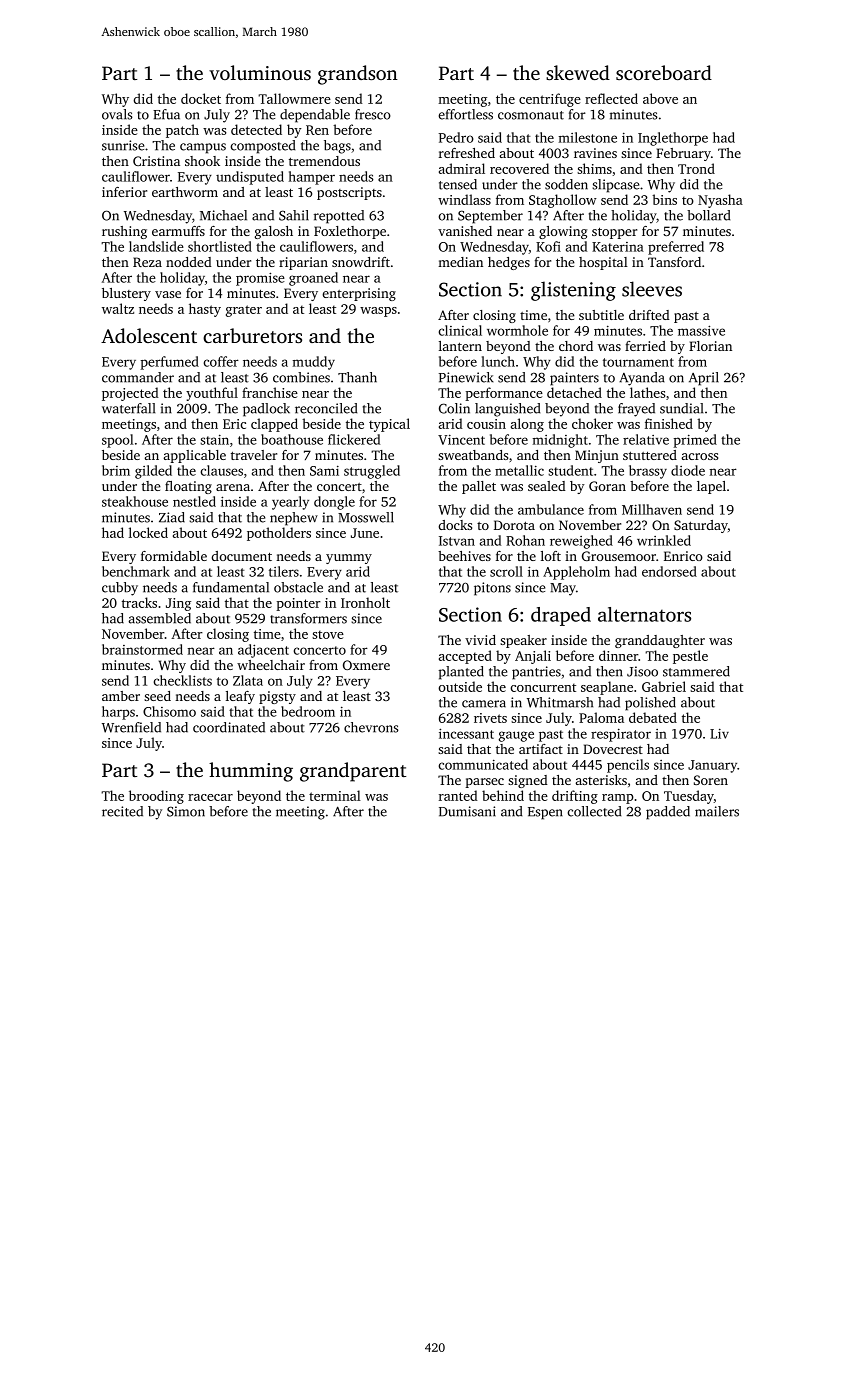 This screenshot has height=1400, width=849. I want to click on Espen, so click(545, 813).
